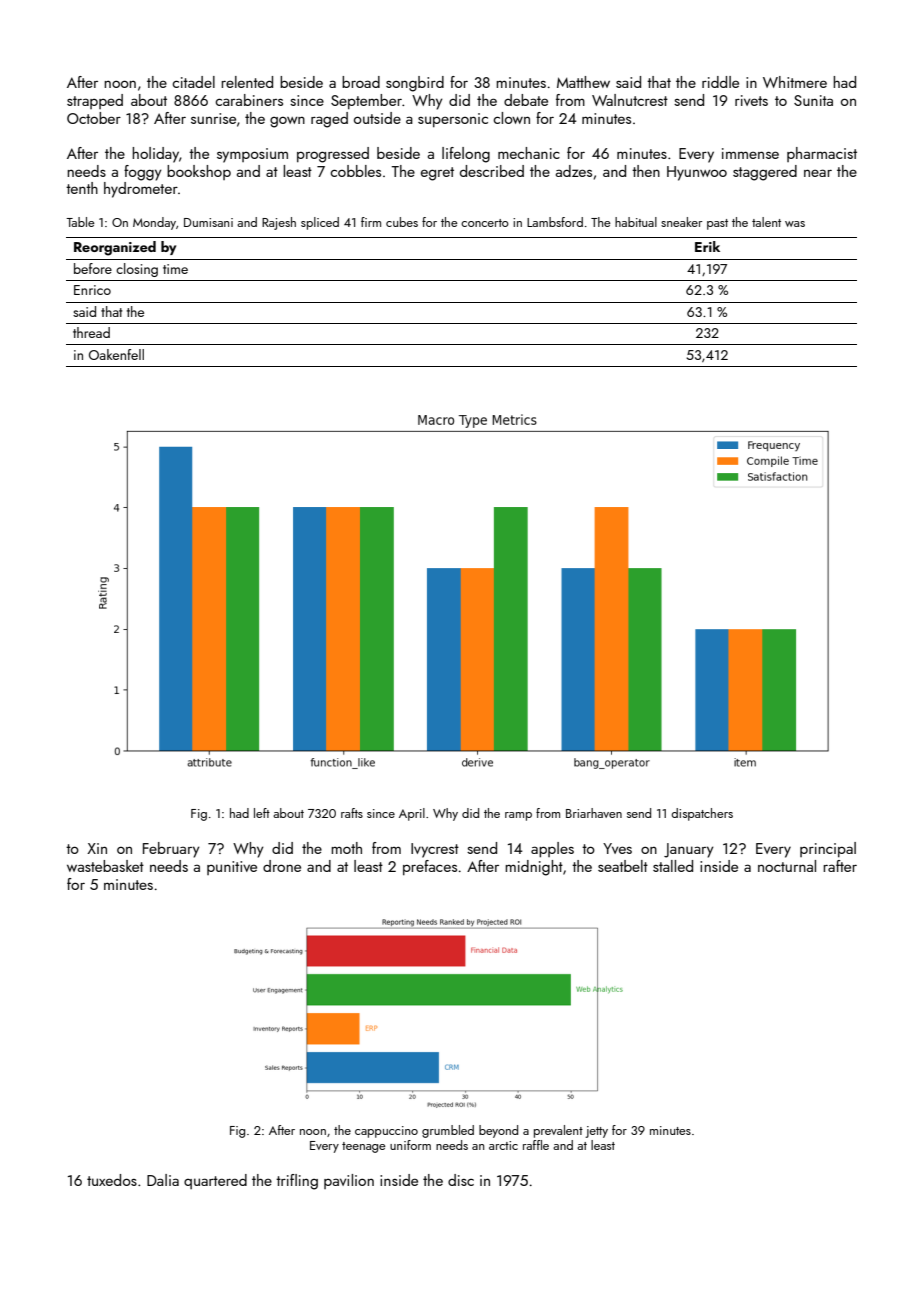 This document has width=924, height=1308. Describe the element at coordinates (232, 868) in the document. I see `punitive` at that location.
